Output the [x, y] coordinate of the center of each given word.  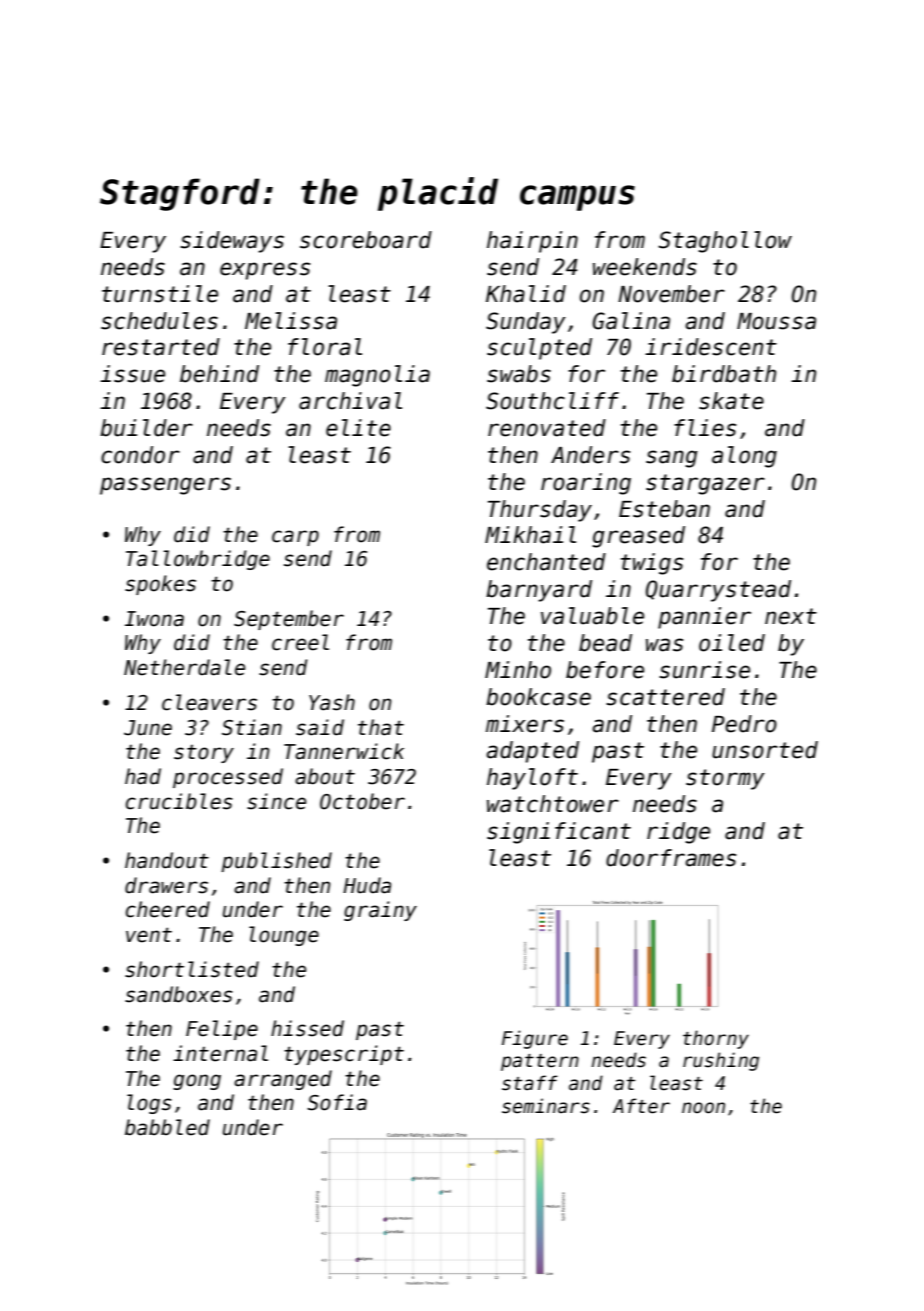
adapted [532, 752]
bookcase [538, 697]
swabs [519, 374]
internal [220, 1053]
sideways [232, 242]
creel [300, 642]
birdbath [724, 374]
